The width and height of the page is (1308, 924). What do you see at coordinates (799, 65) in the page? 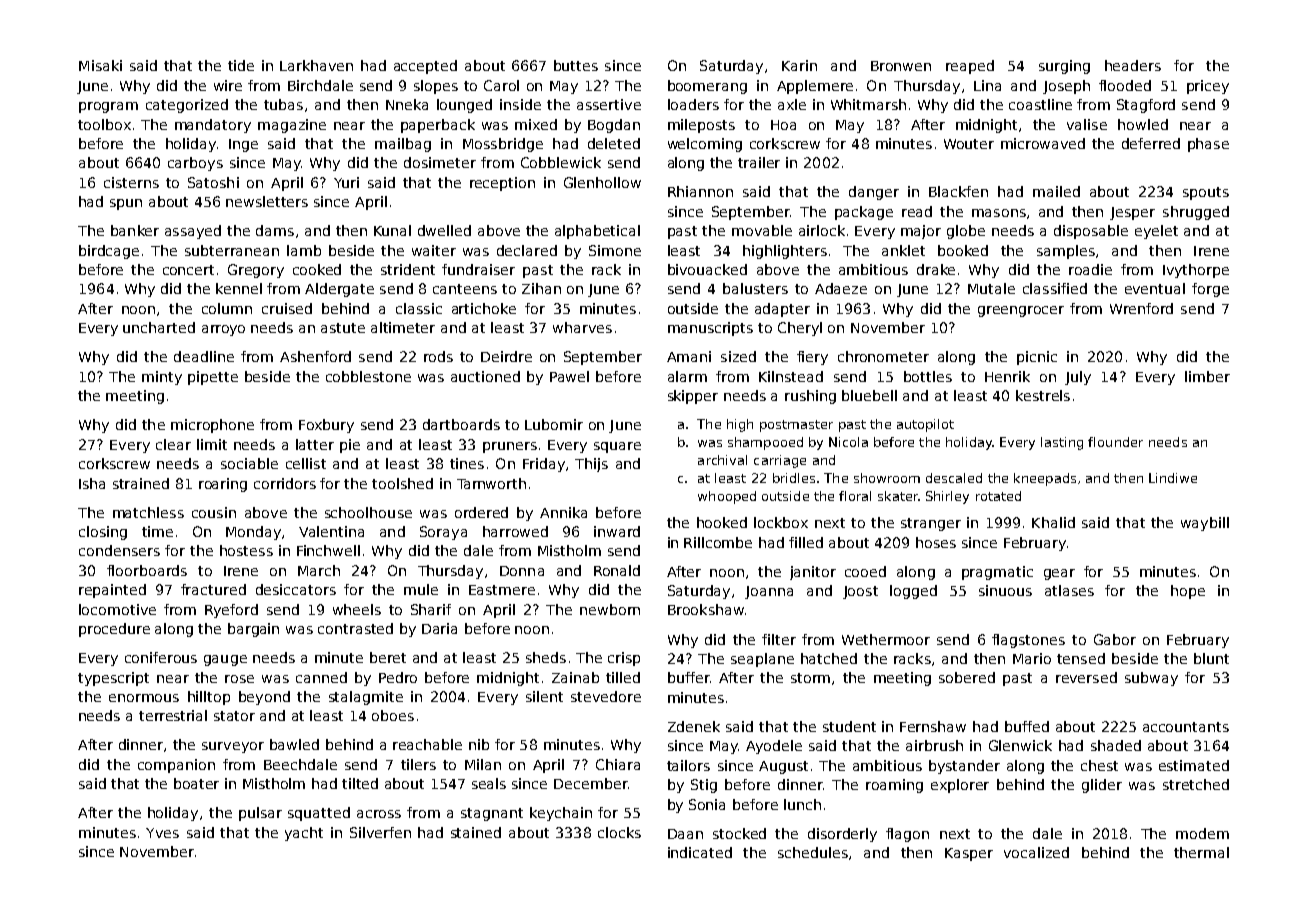
I see `Karin` at bounding box center [799, 65].
